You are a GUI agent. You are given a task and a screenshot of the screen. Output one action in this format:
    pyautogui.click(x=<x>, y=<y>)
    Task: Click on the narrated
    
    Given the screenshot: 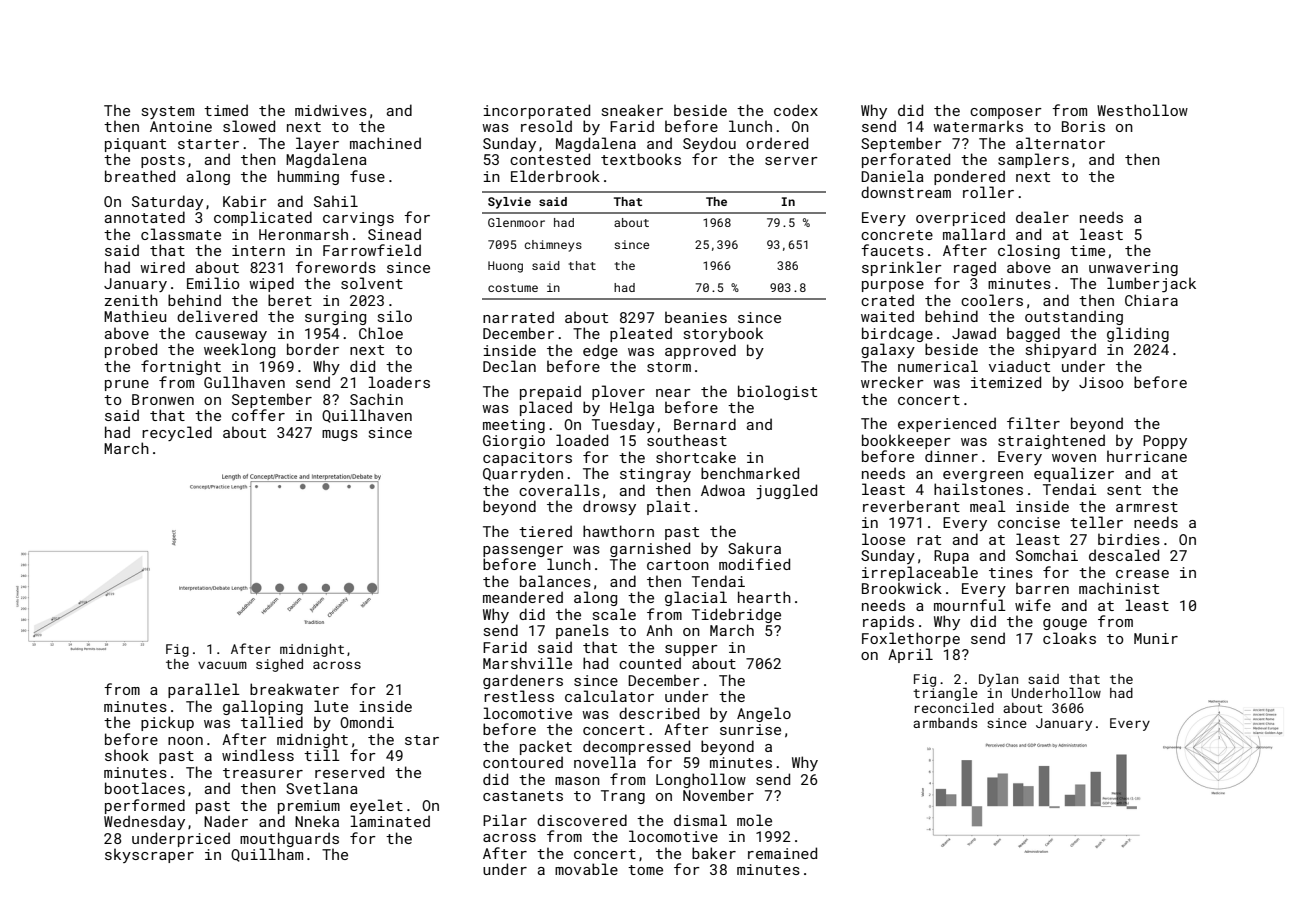 What is the action you would take?
    pyautogui.click(x=518, y=317)
